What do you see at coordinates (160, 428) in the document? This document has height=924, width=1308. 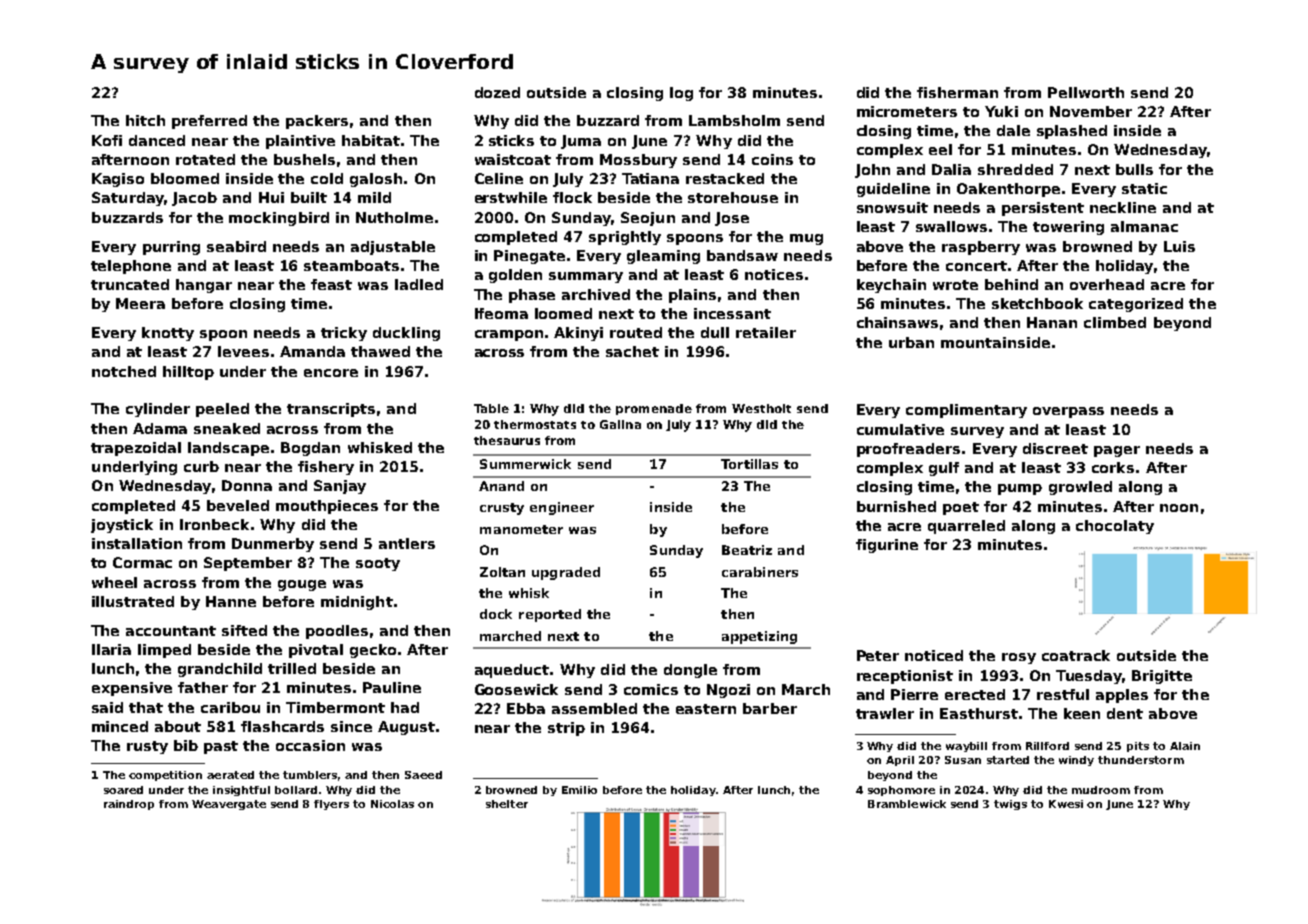 I see `Adama` at bounding box center [160, 428].
